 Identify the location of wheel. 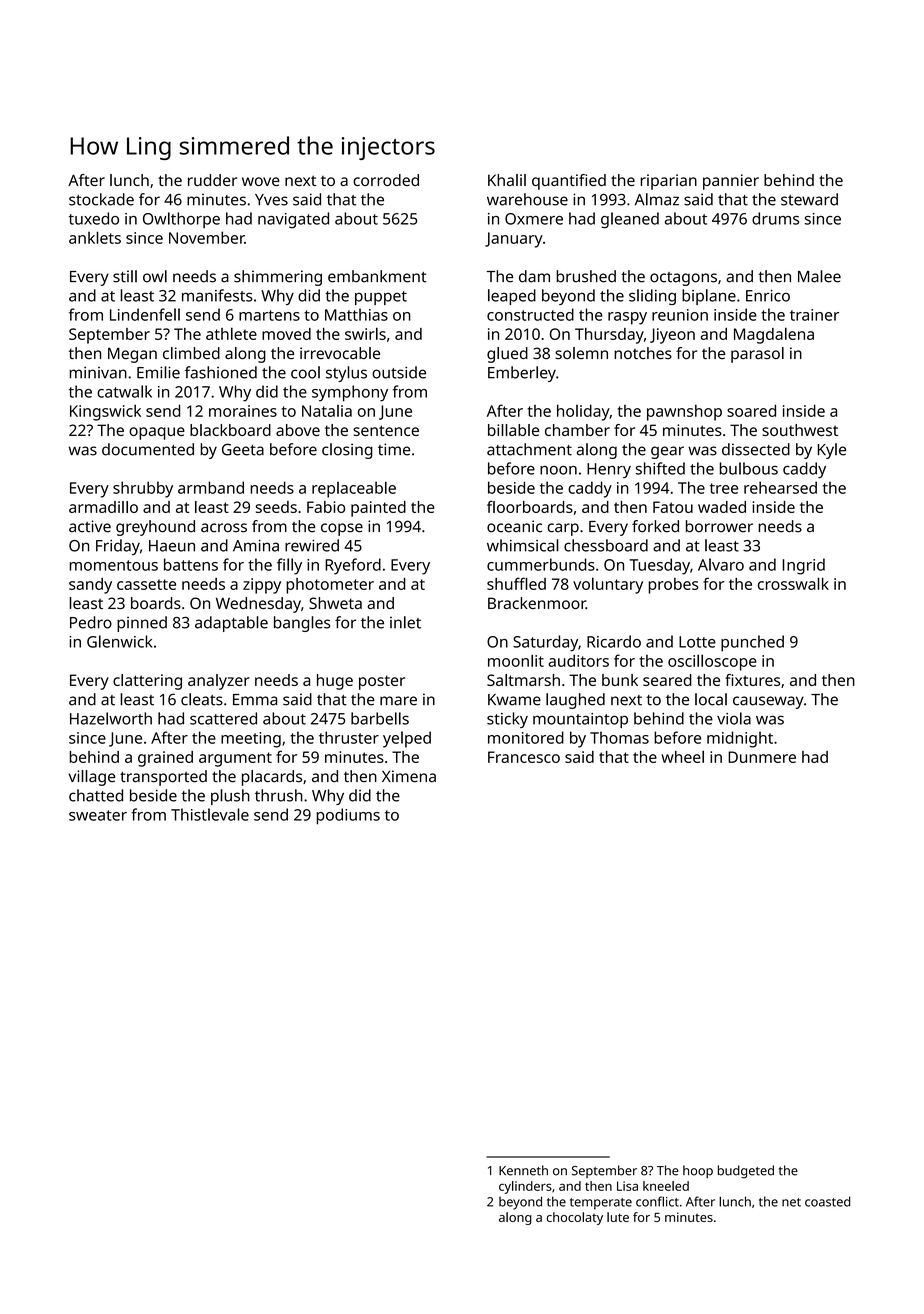
(682, 756).
